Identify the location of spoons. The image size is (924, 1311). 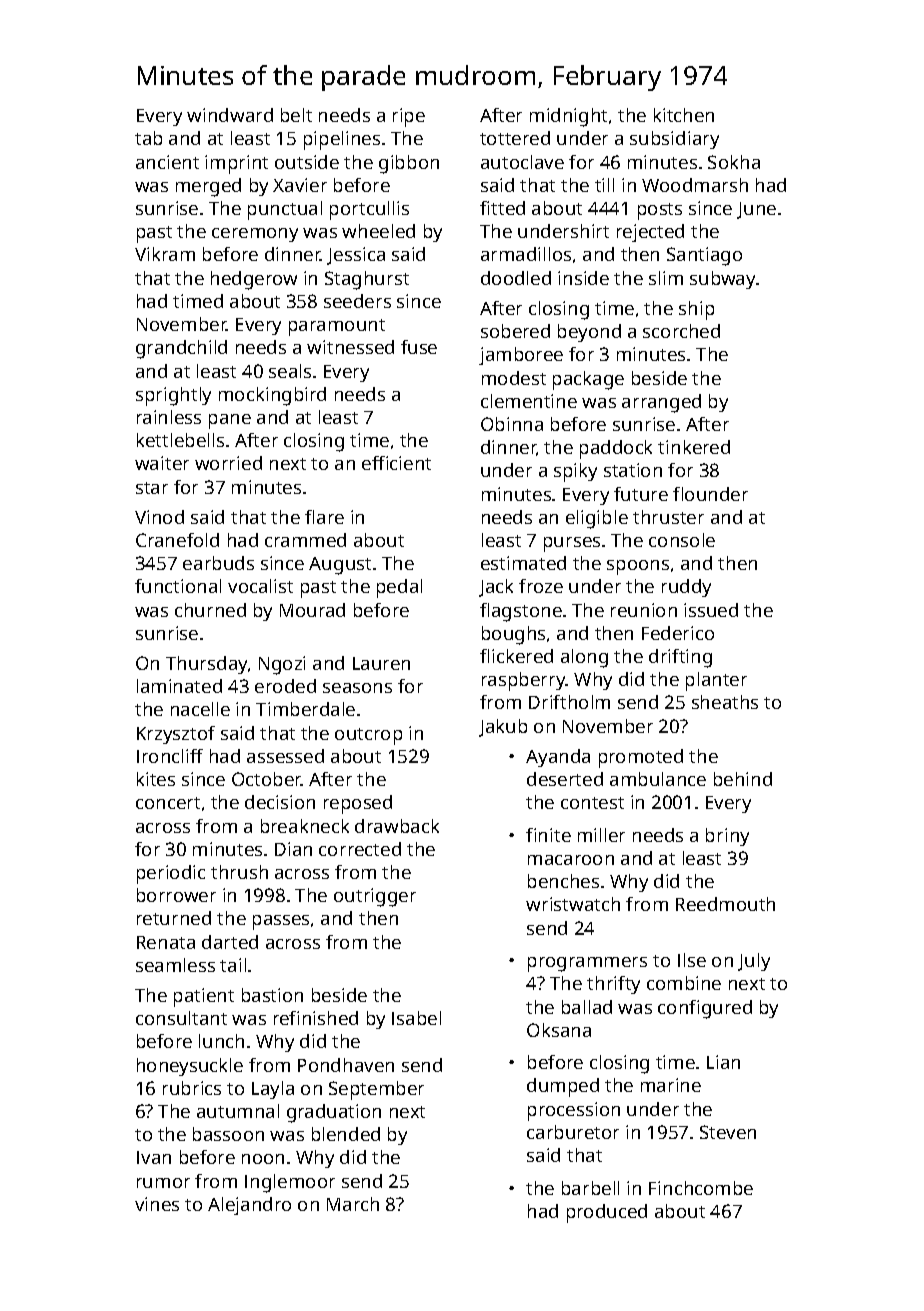
(638, 567).
